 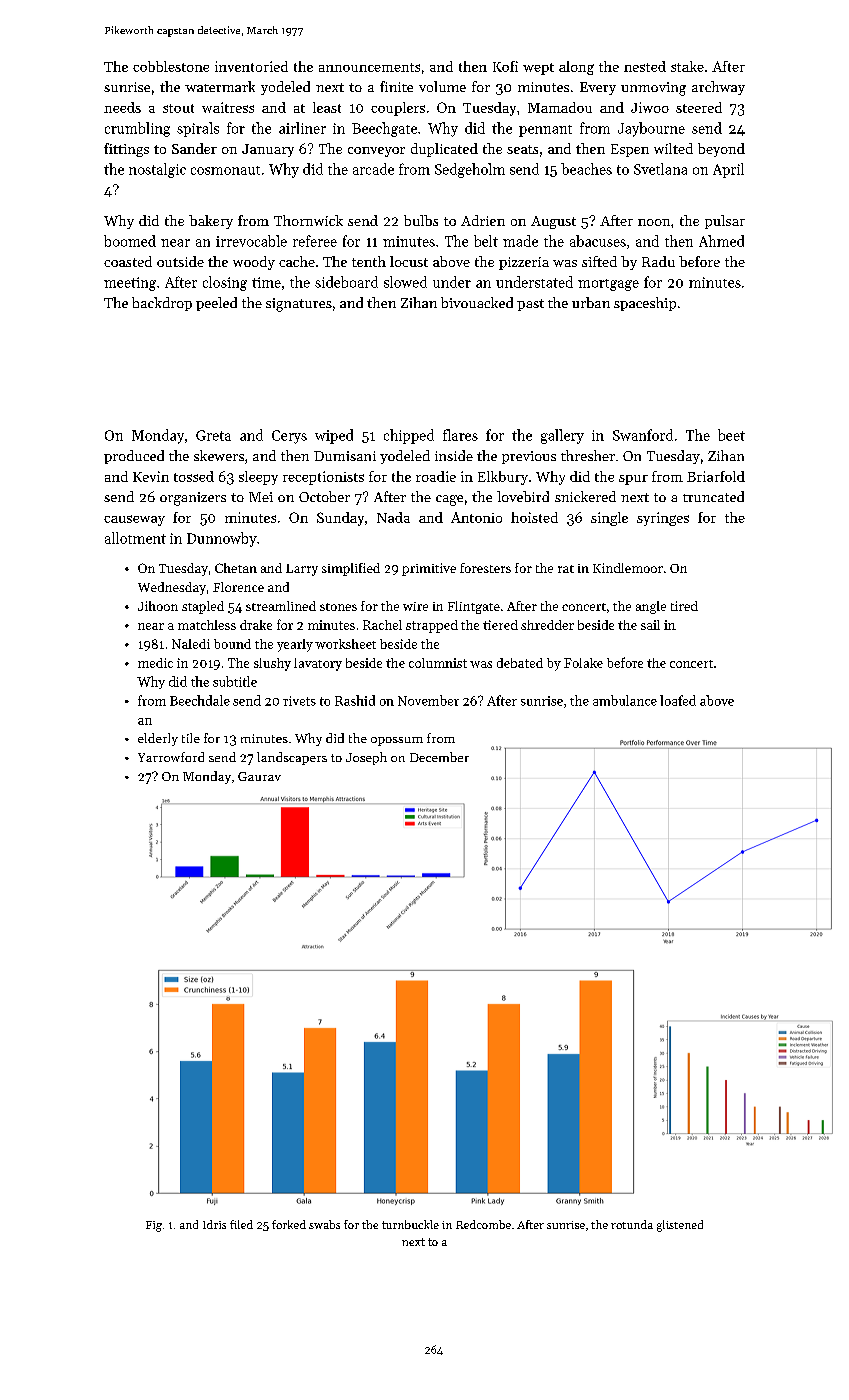 I want to click on spur, so click(x=633, y=480).
